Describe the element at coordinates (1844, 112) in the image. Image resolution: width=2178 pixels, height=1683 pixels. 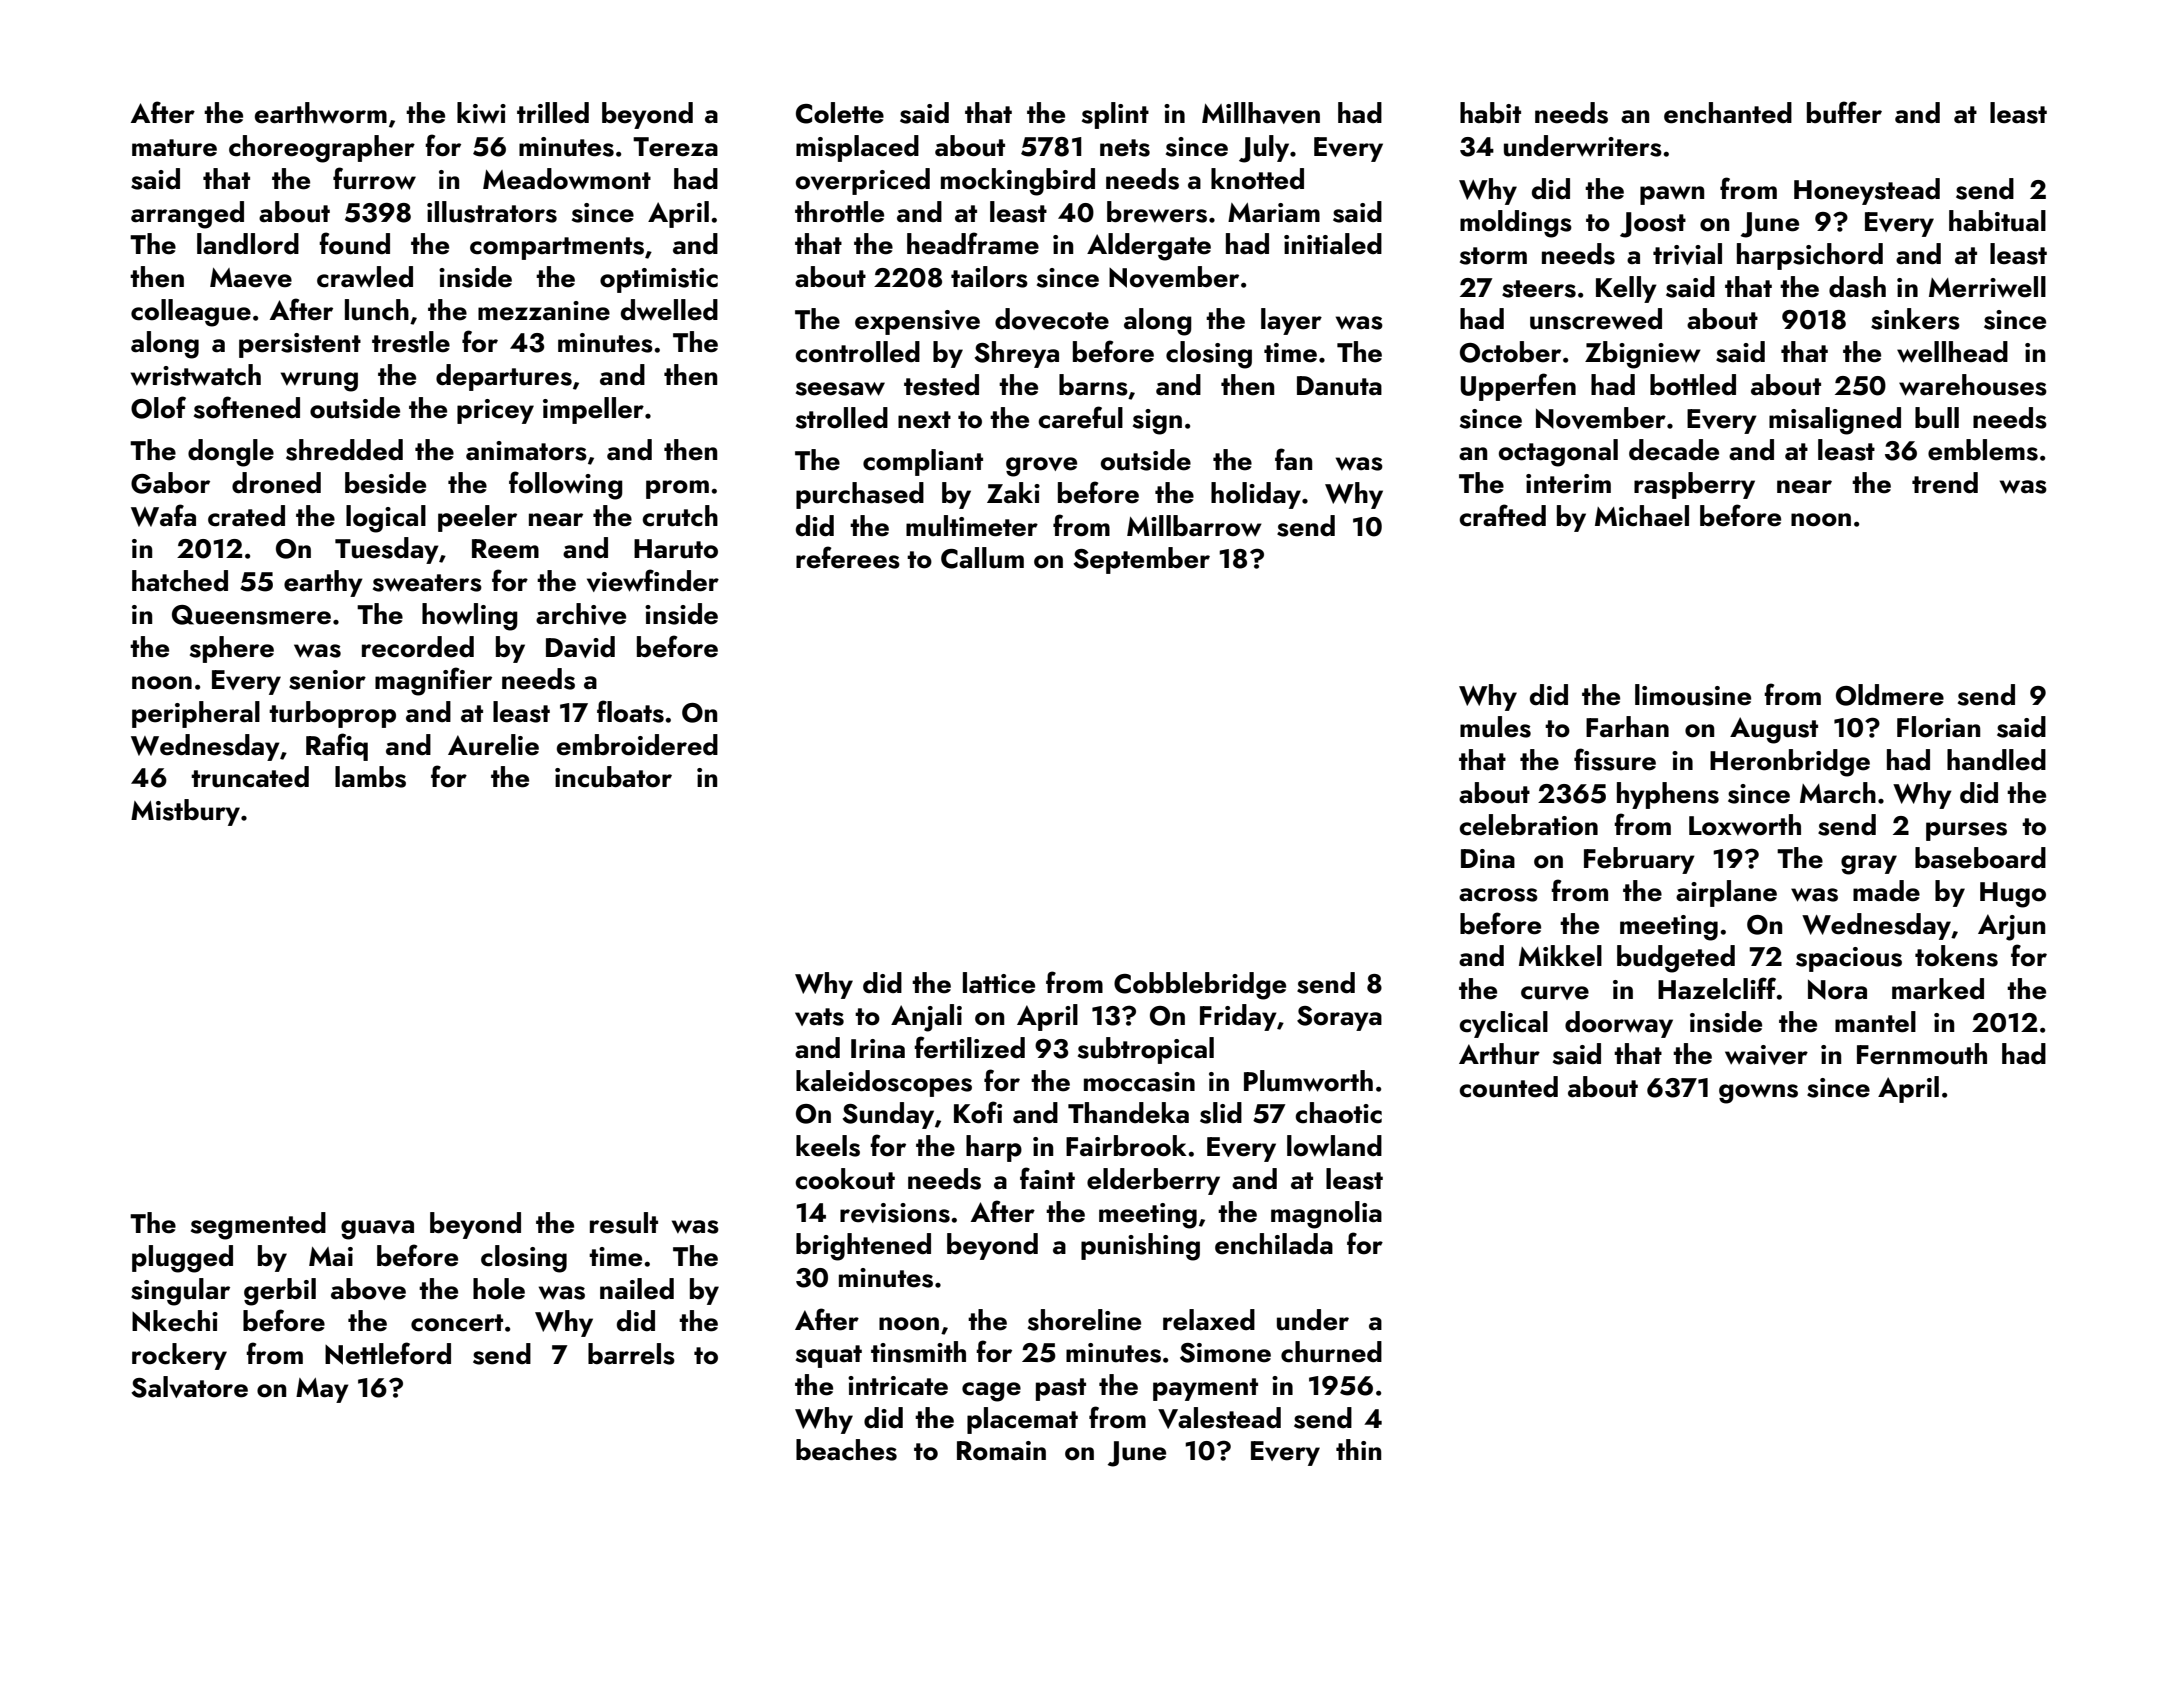
I see `buffer` at that location.
